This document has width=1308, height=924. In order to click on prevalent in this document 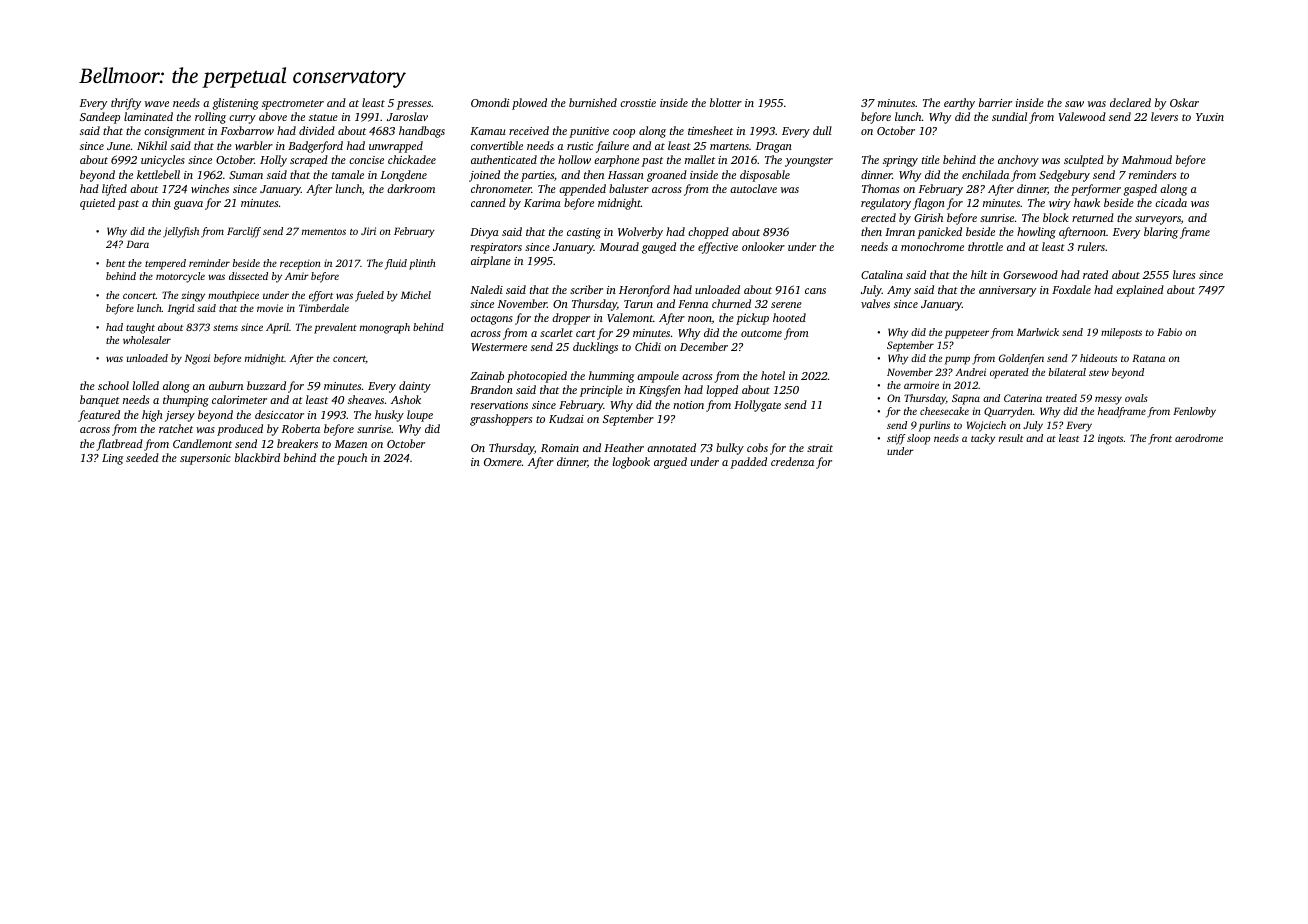, I will do `click(335, 328)`.
